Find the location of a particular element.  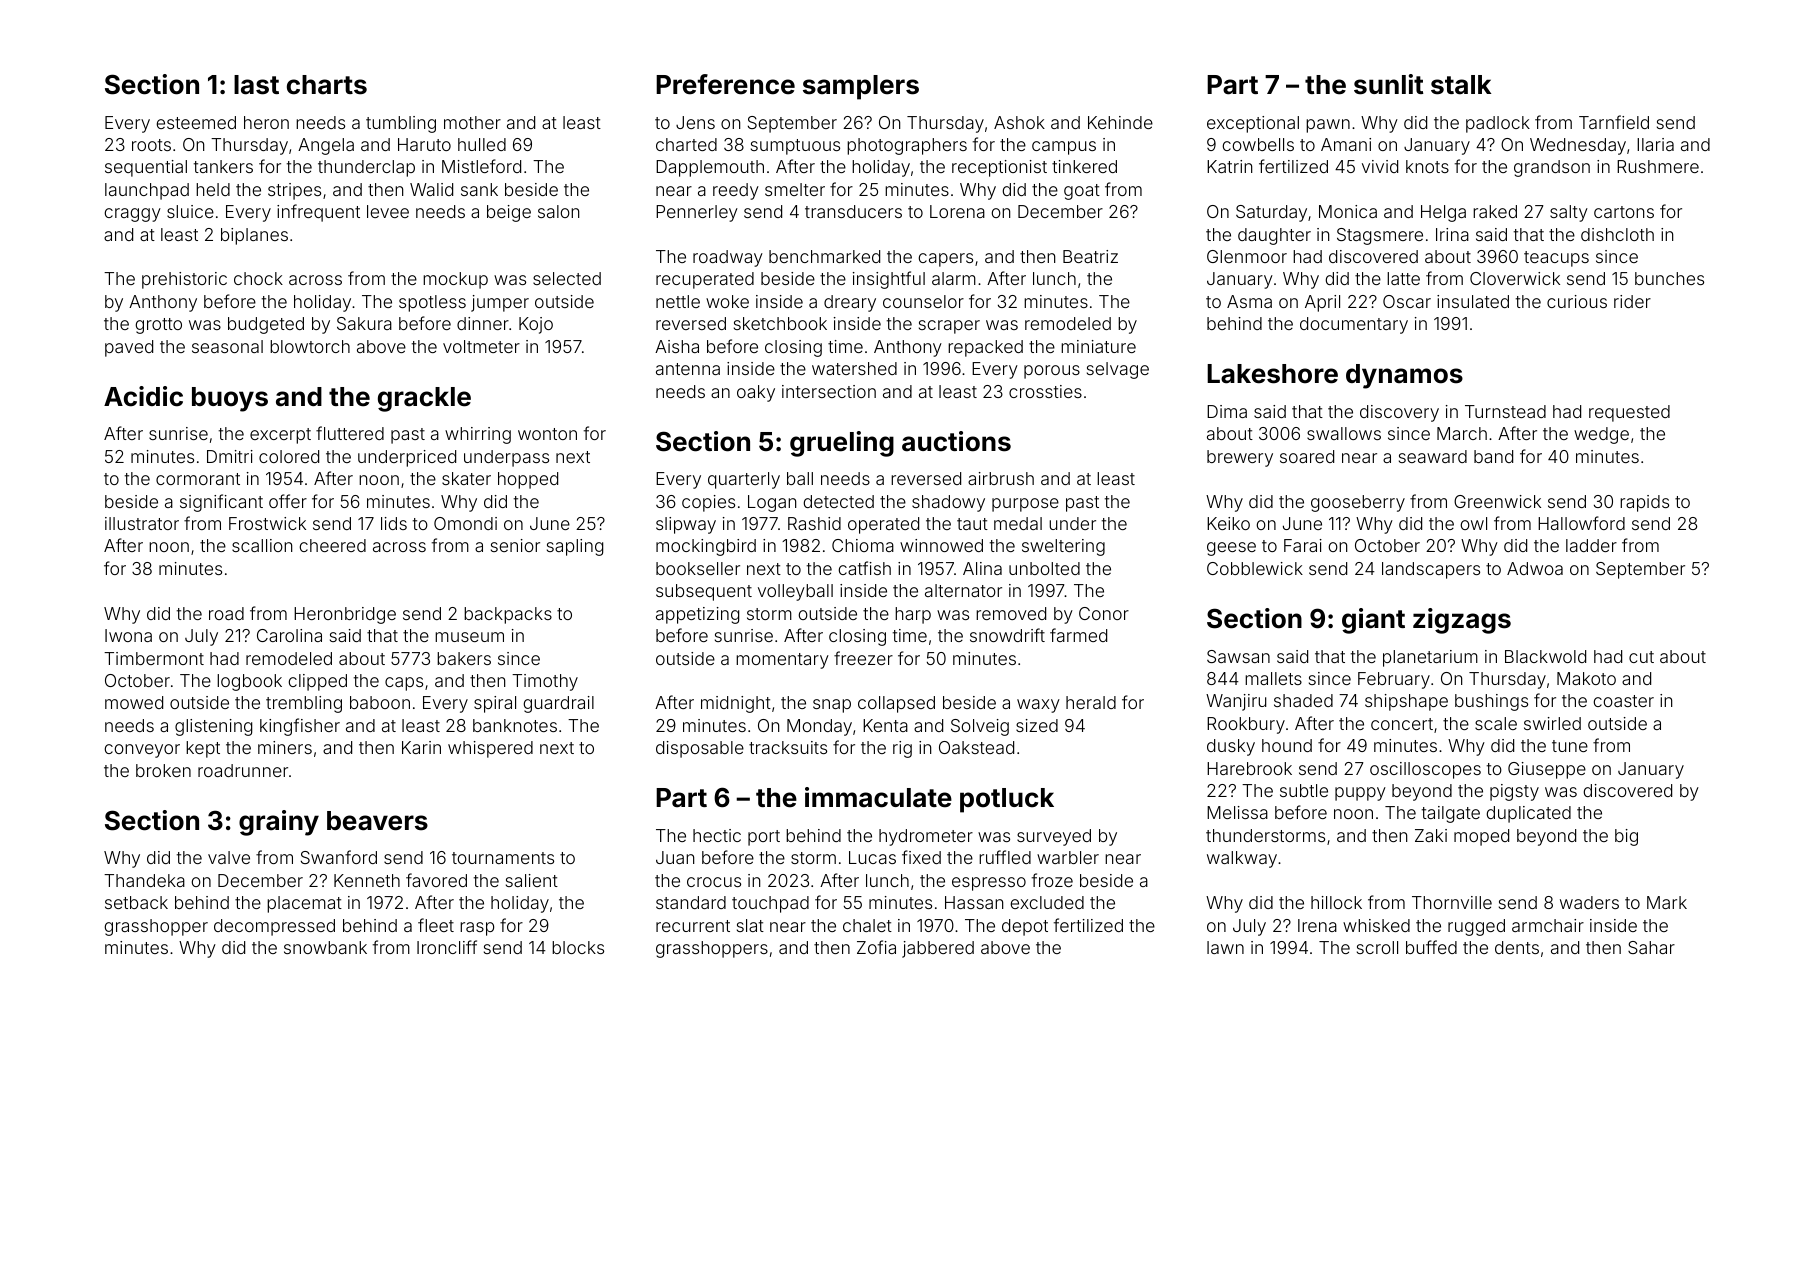

baboon is located at coordinates (380, 702).
